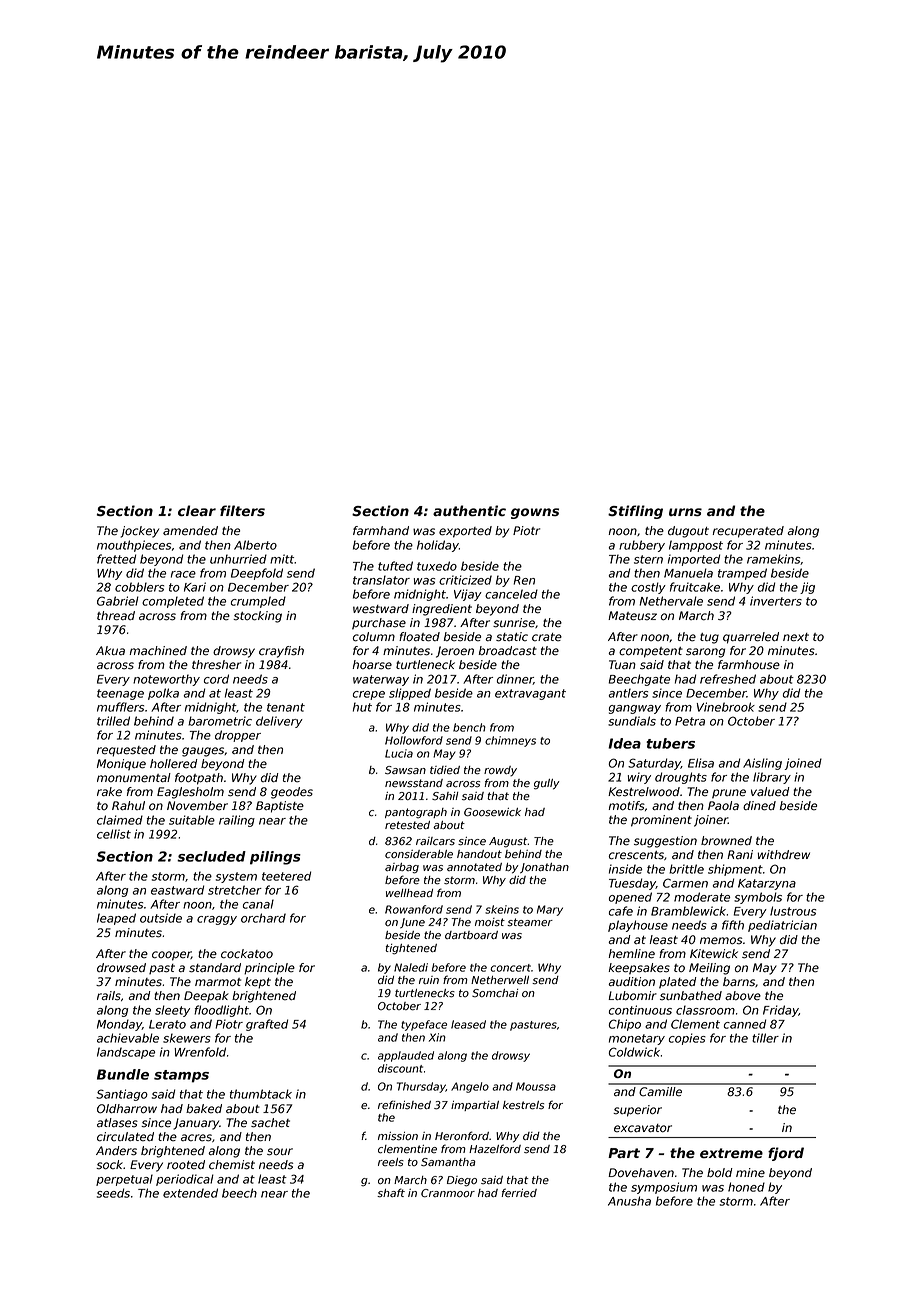 The height and width of the document is (1308, 924). I want to click on Mary, so click(550, 910).
